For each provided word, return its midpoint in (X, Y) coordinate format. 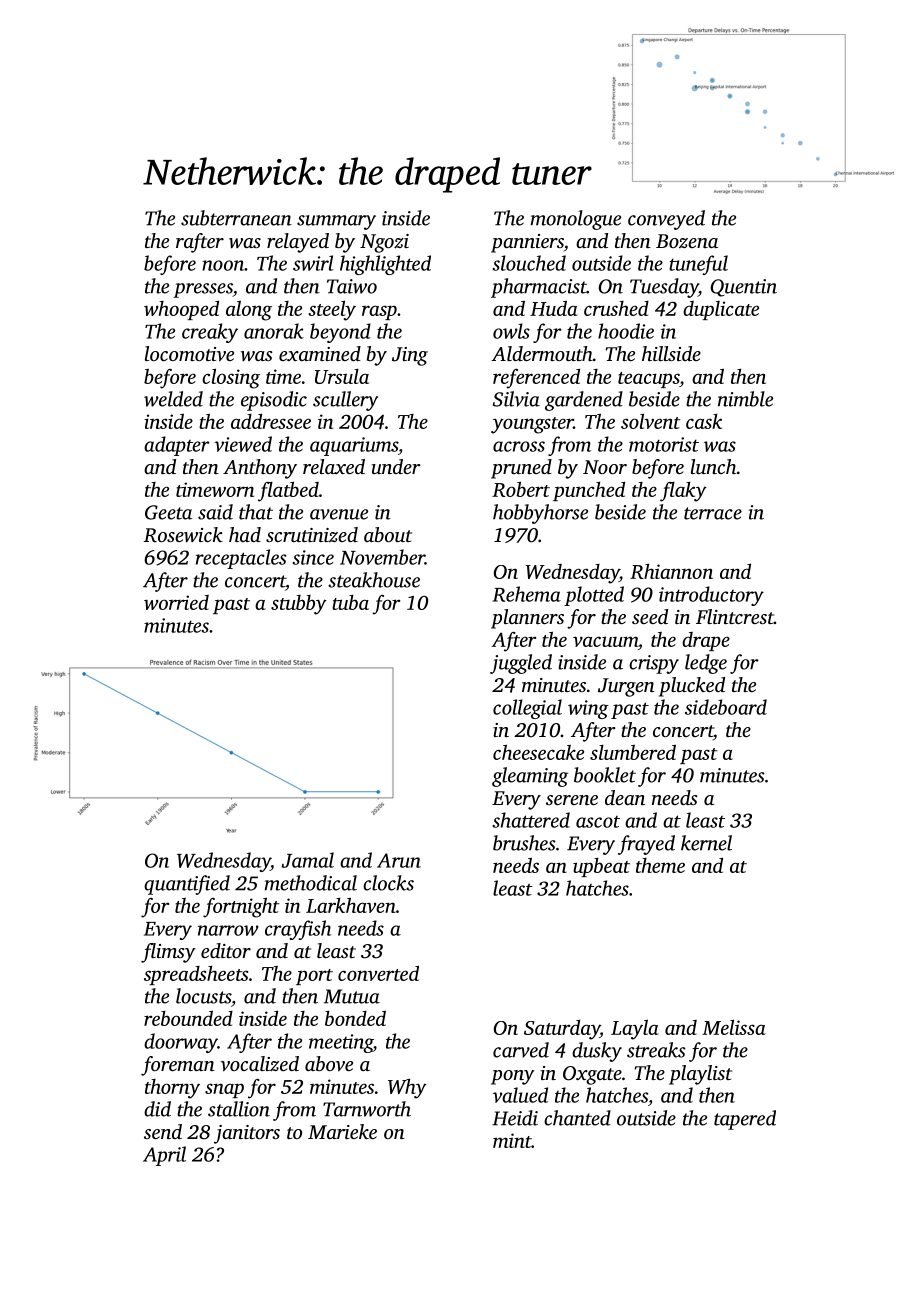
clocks (388, 883)
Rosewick (183, 535)
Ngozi (384, 243)
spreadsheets (196, 975)
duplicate (721, 310)
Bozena (687, 241)
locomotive (189, 354)
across (519, 446)
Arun (399, 860)
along (249, 310)
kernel (706, 843)
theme (660, 865)
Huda (554, 308)
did (157, 1109)
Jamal (307, 860)
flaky (683, 492)
